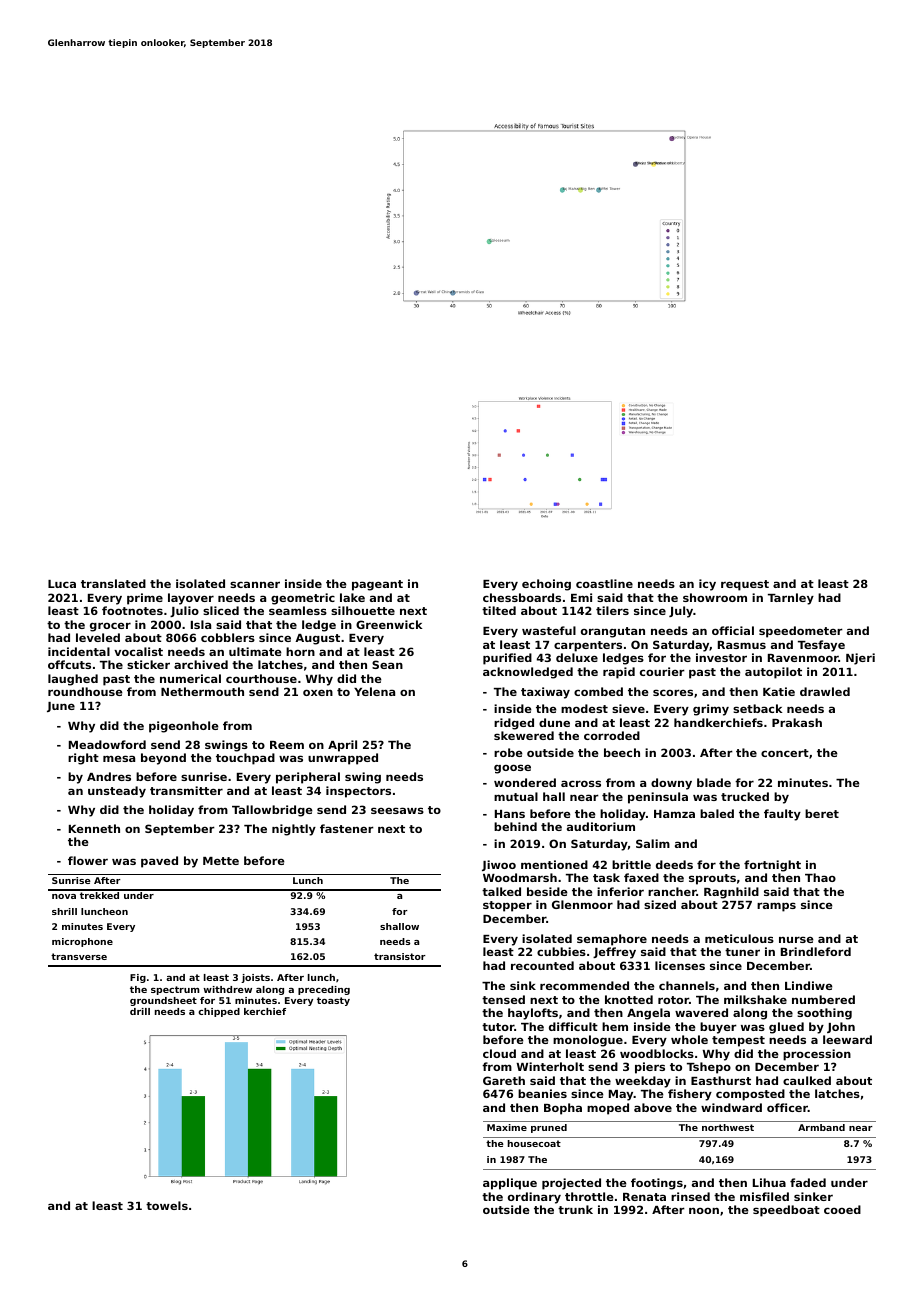 This image has width=924, height=1308. I want to click on rancher, so click(672, 891).
